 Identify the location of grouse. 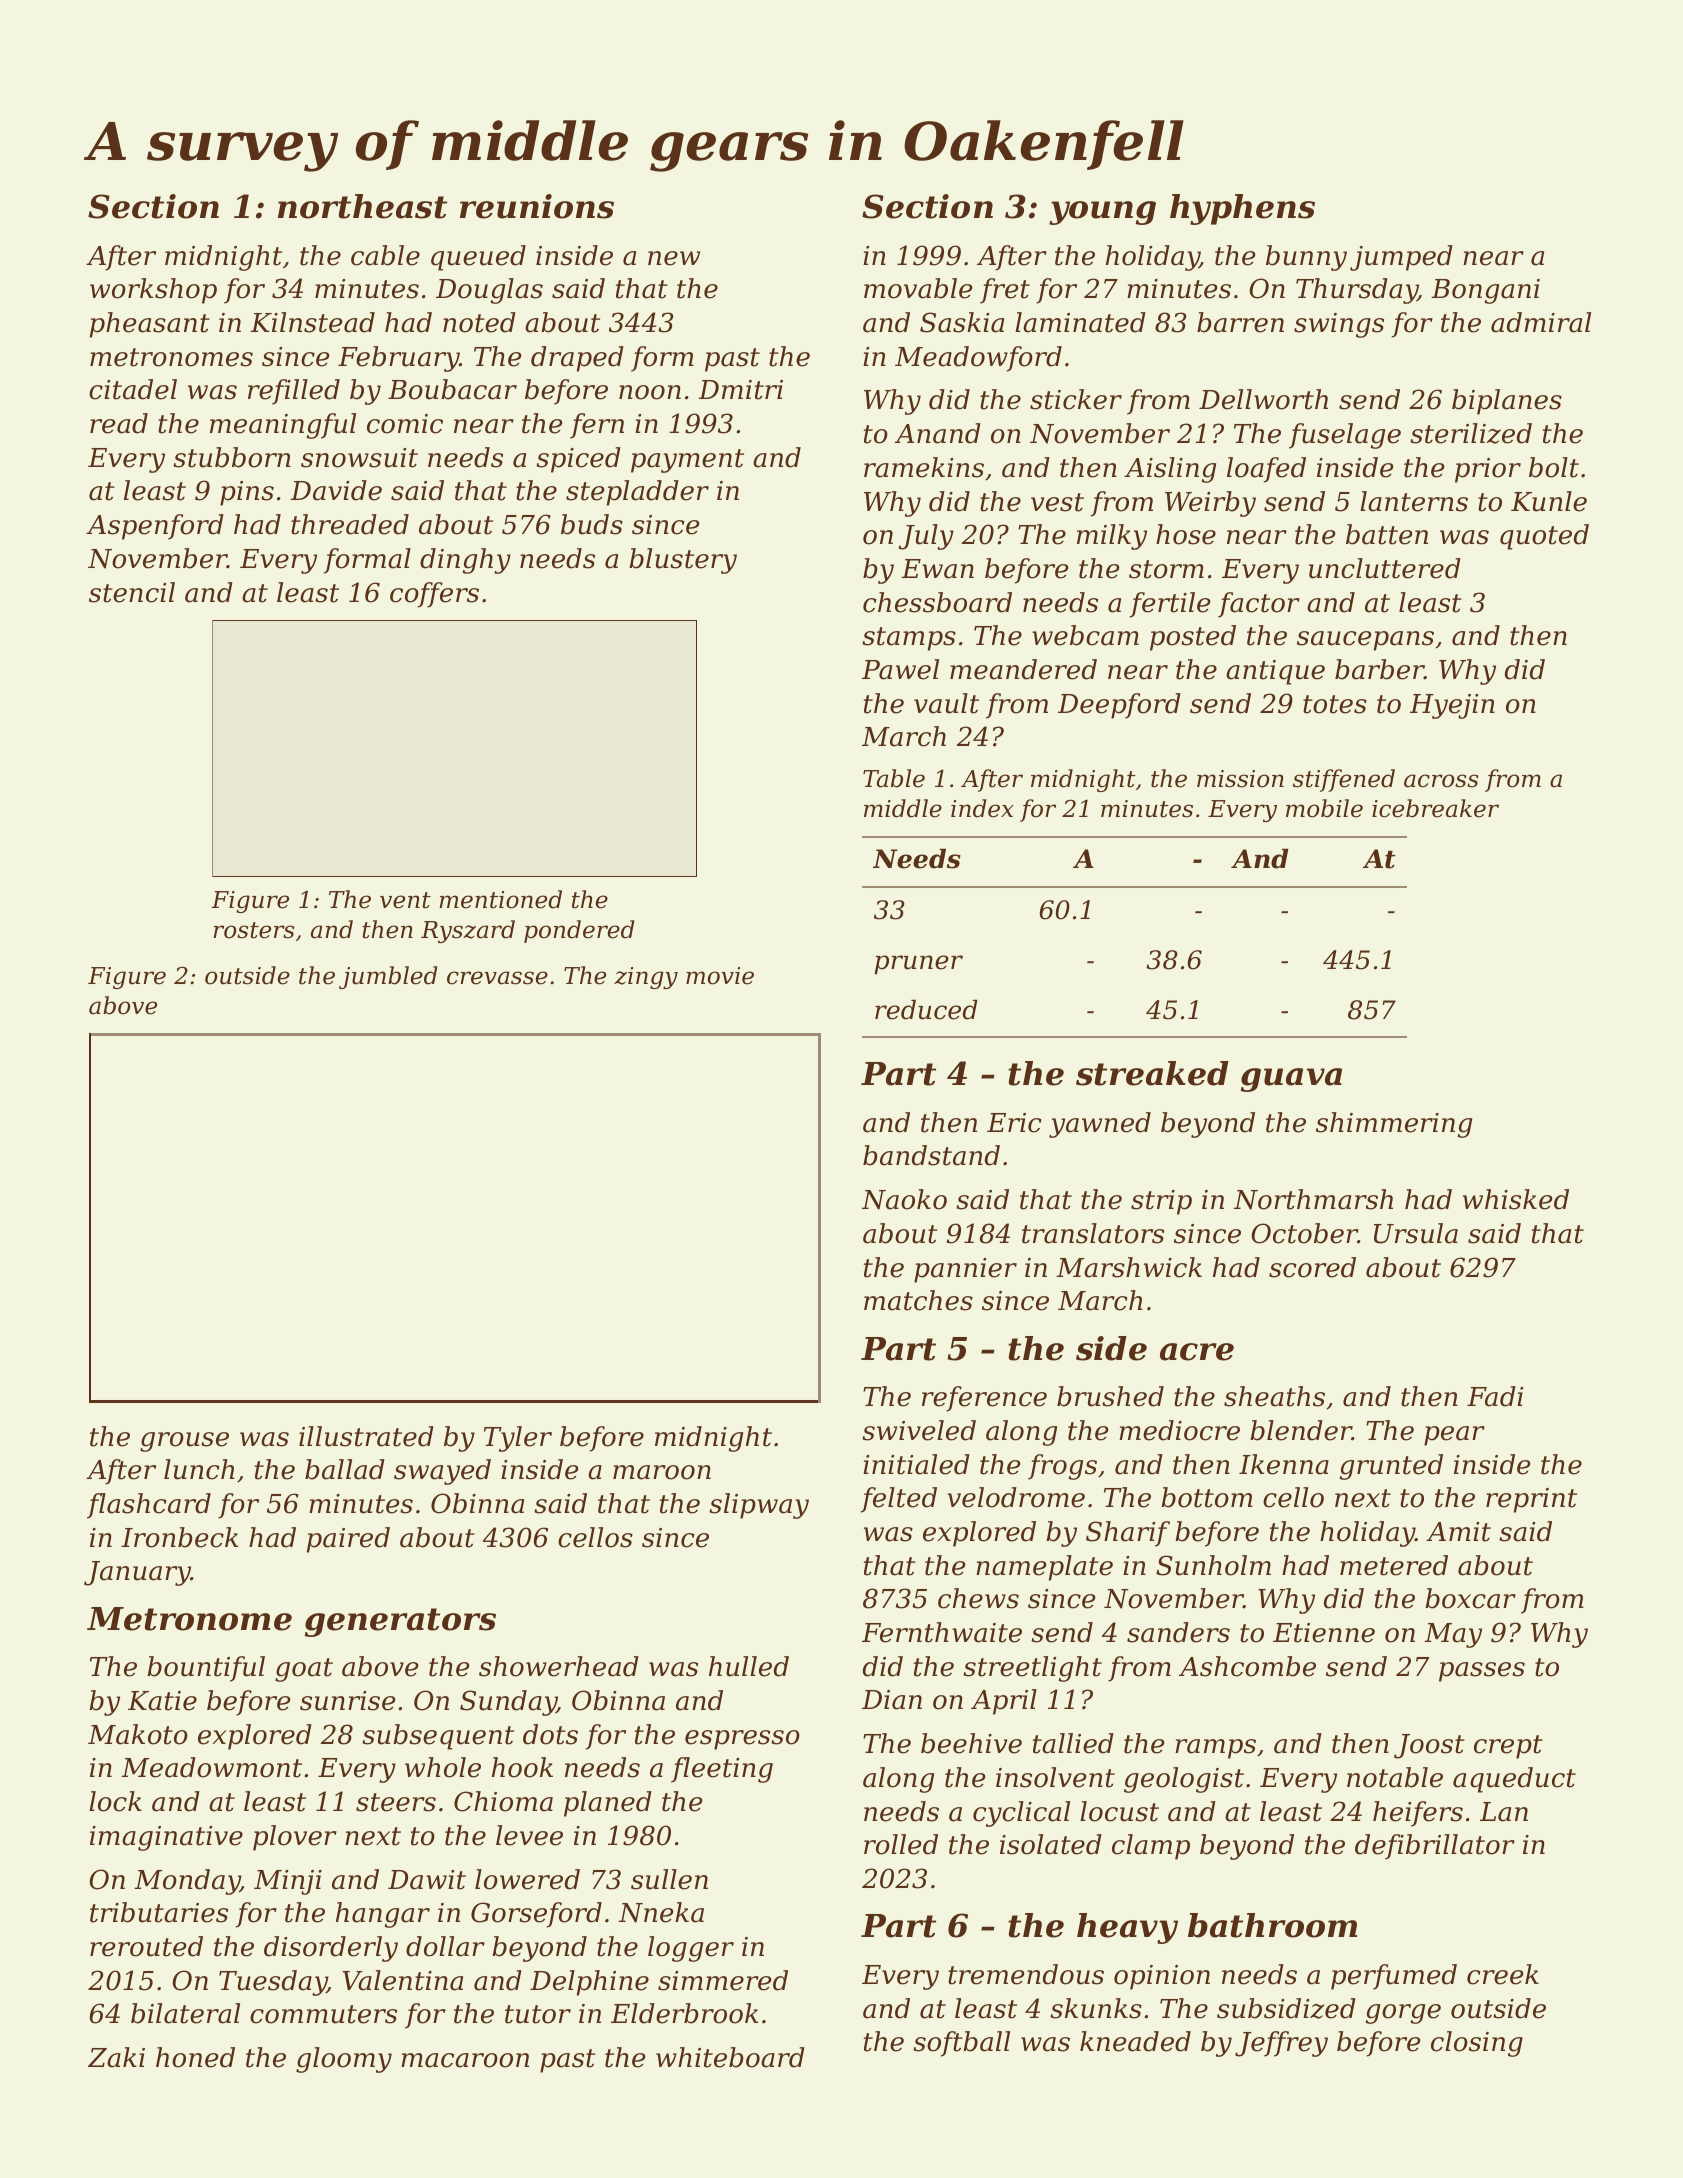
(184, 1442).
